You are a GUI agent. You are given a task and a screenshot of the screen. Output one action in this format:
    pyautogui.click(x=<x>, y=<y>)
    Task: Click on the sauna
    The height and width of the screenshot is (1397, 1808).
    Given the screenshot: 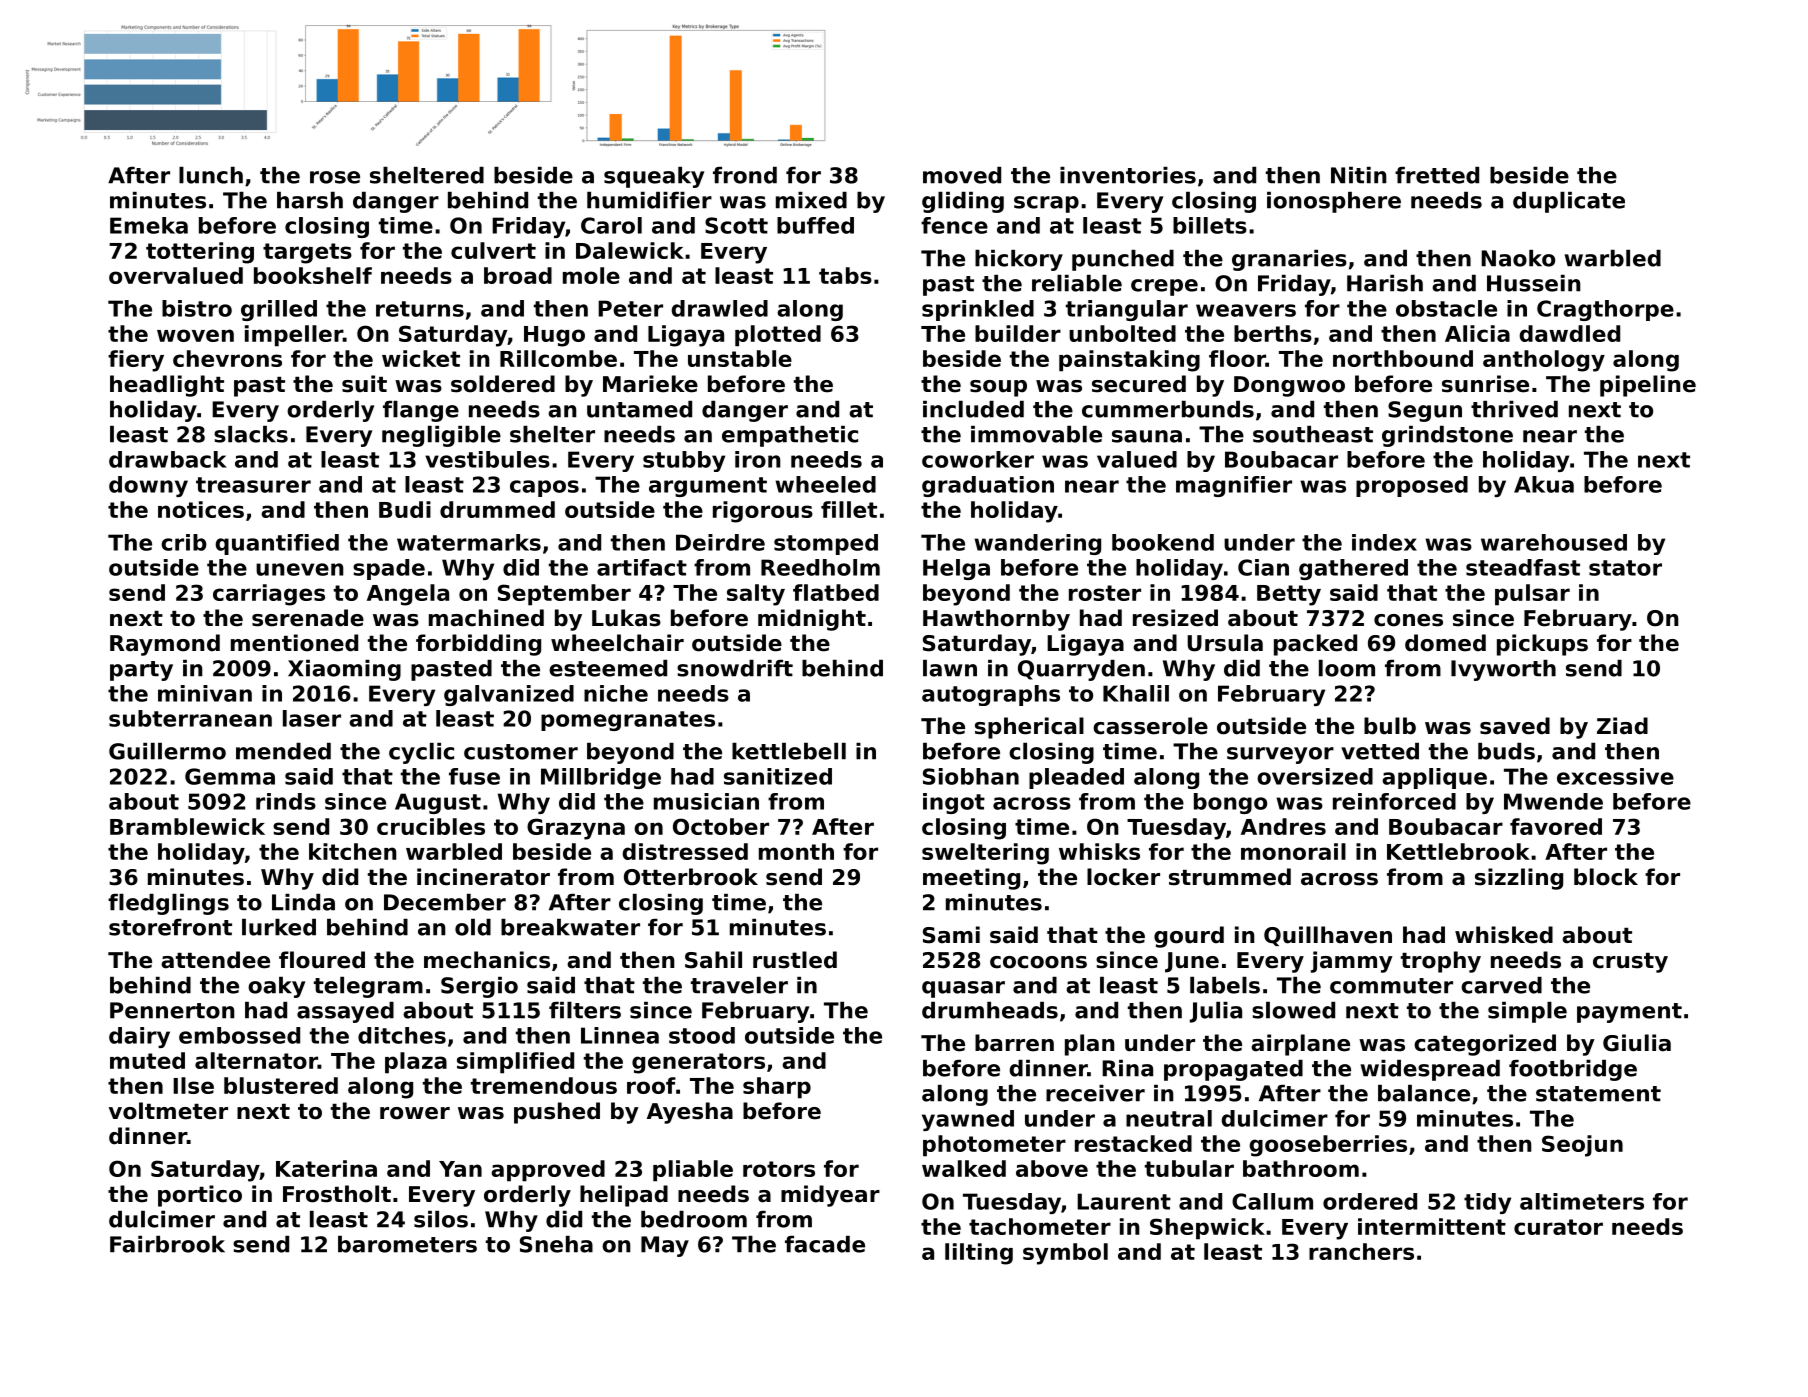 What is the action you would take?
    pyautogui.click(x=1147, y=436)
